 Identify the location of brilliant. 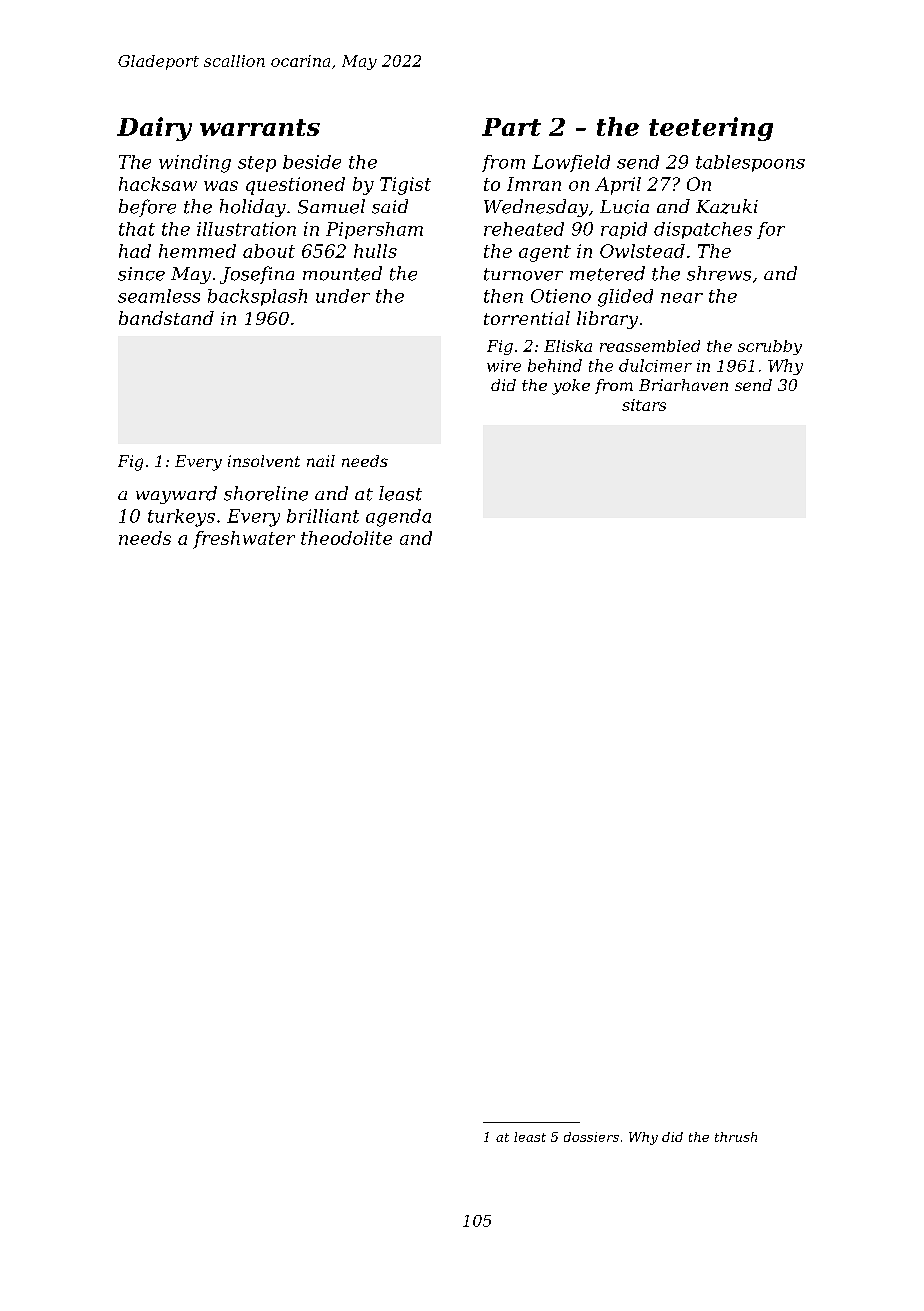
(323, 516).
